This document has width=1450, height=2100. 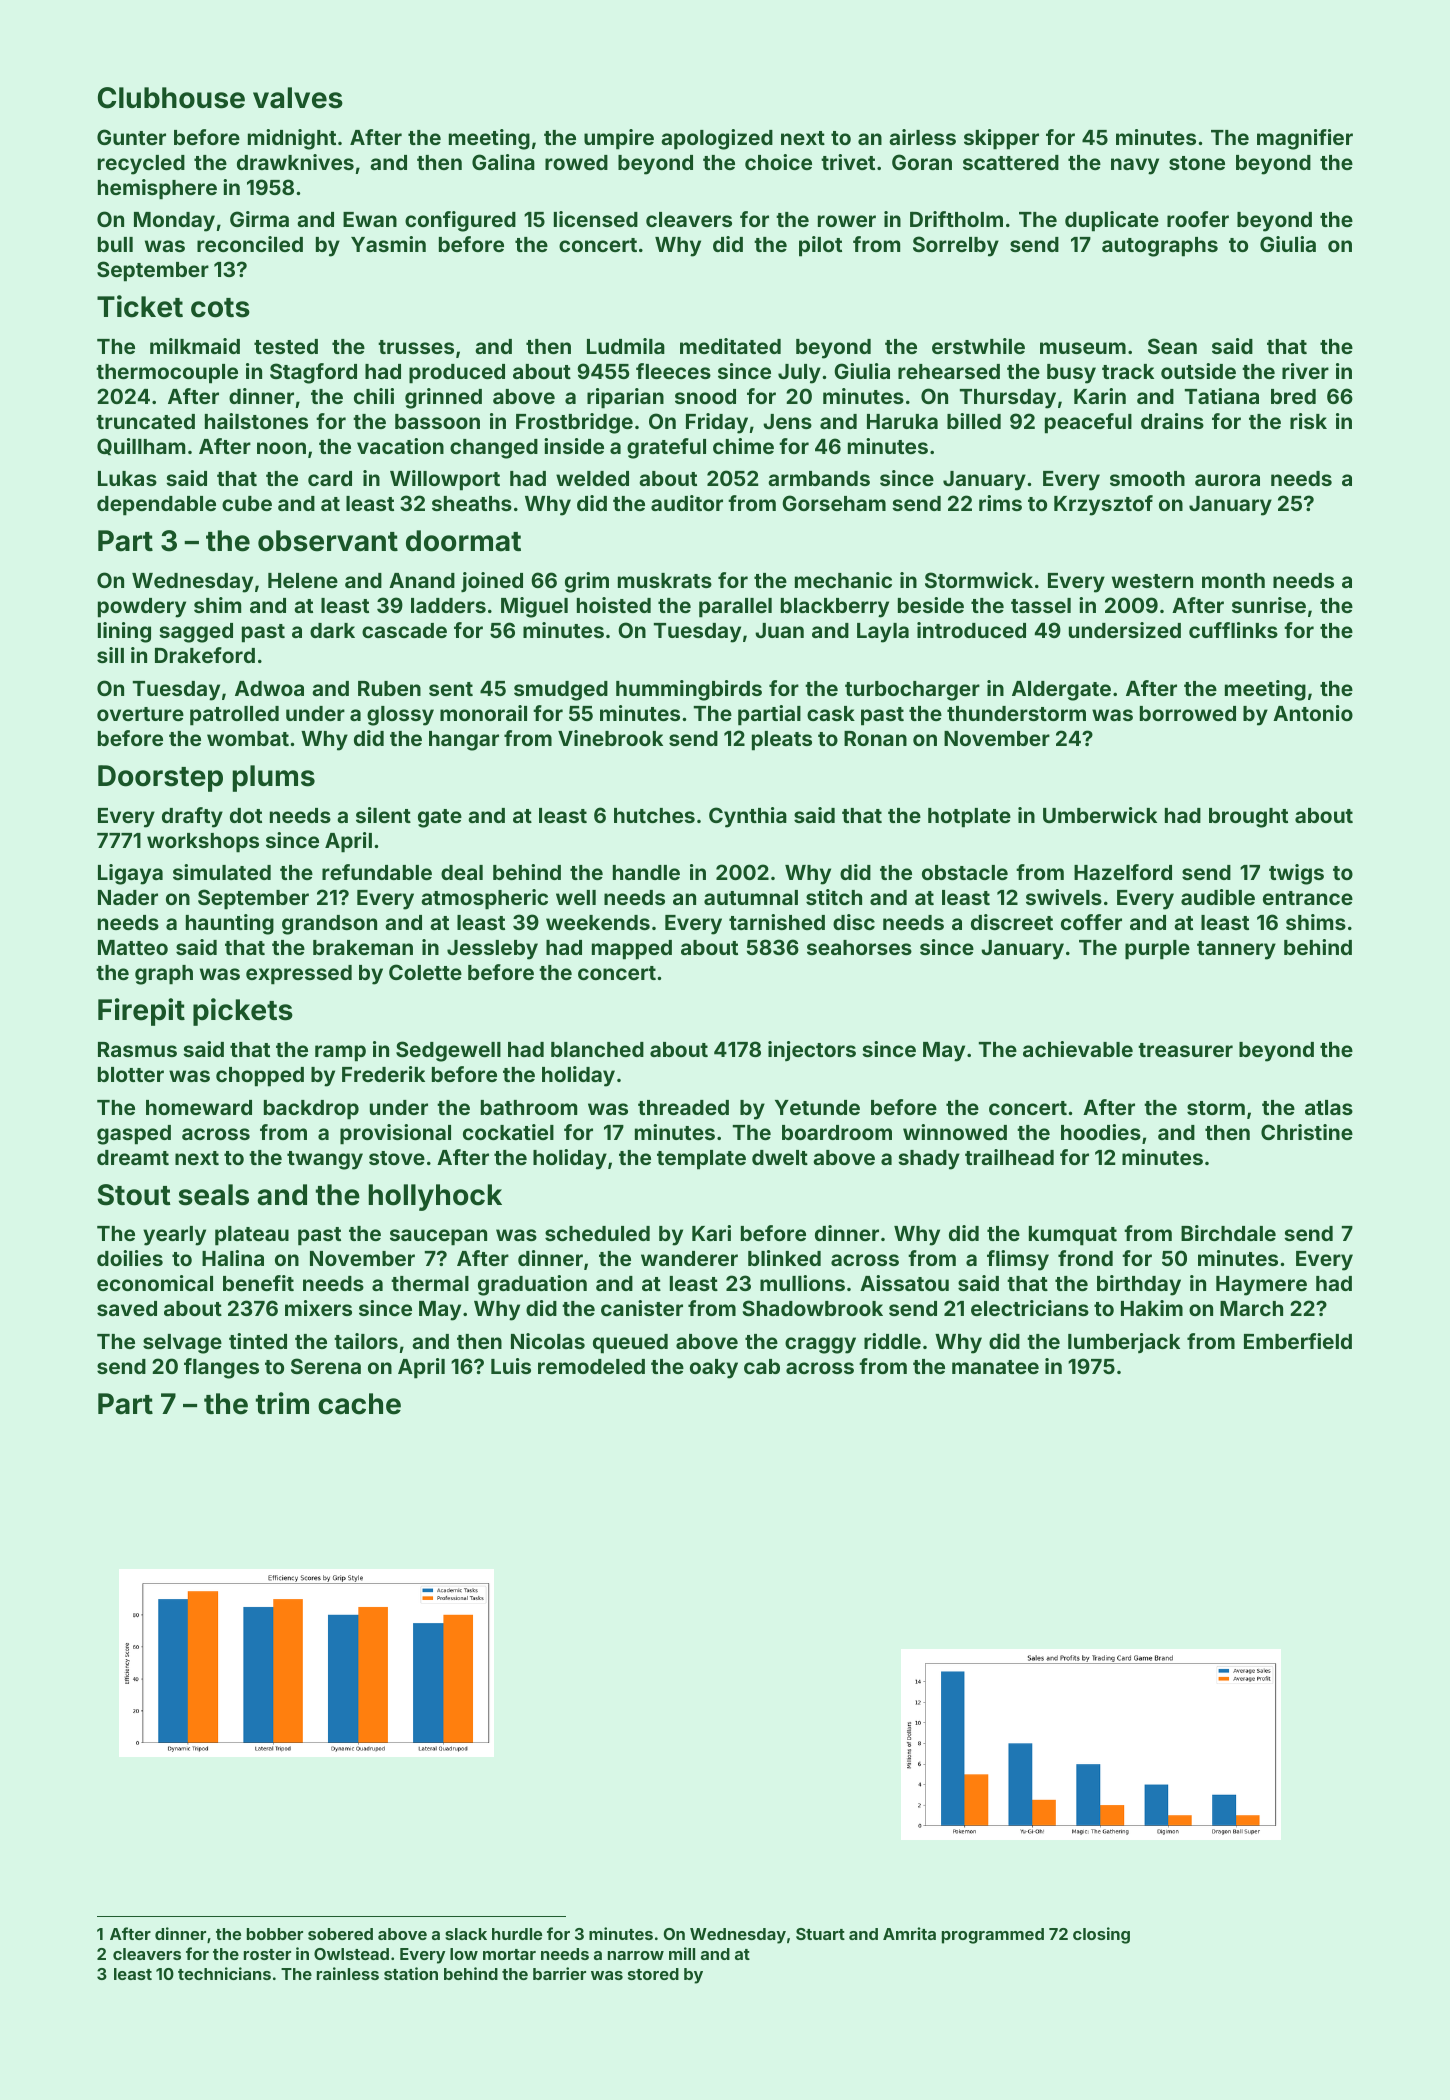 I want to click on Clubhouse, so click(x=171, y=98).
